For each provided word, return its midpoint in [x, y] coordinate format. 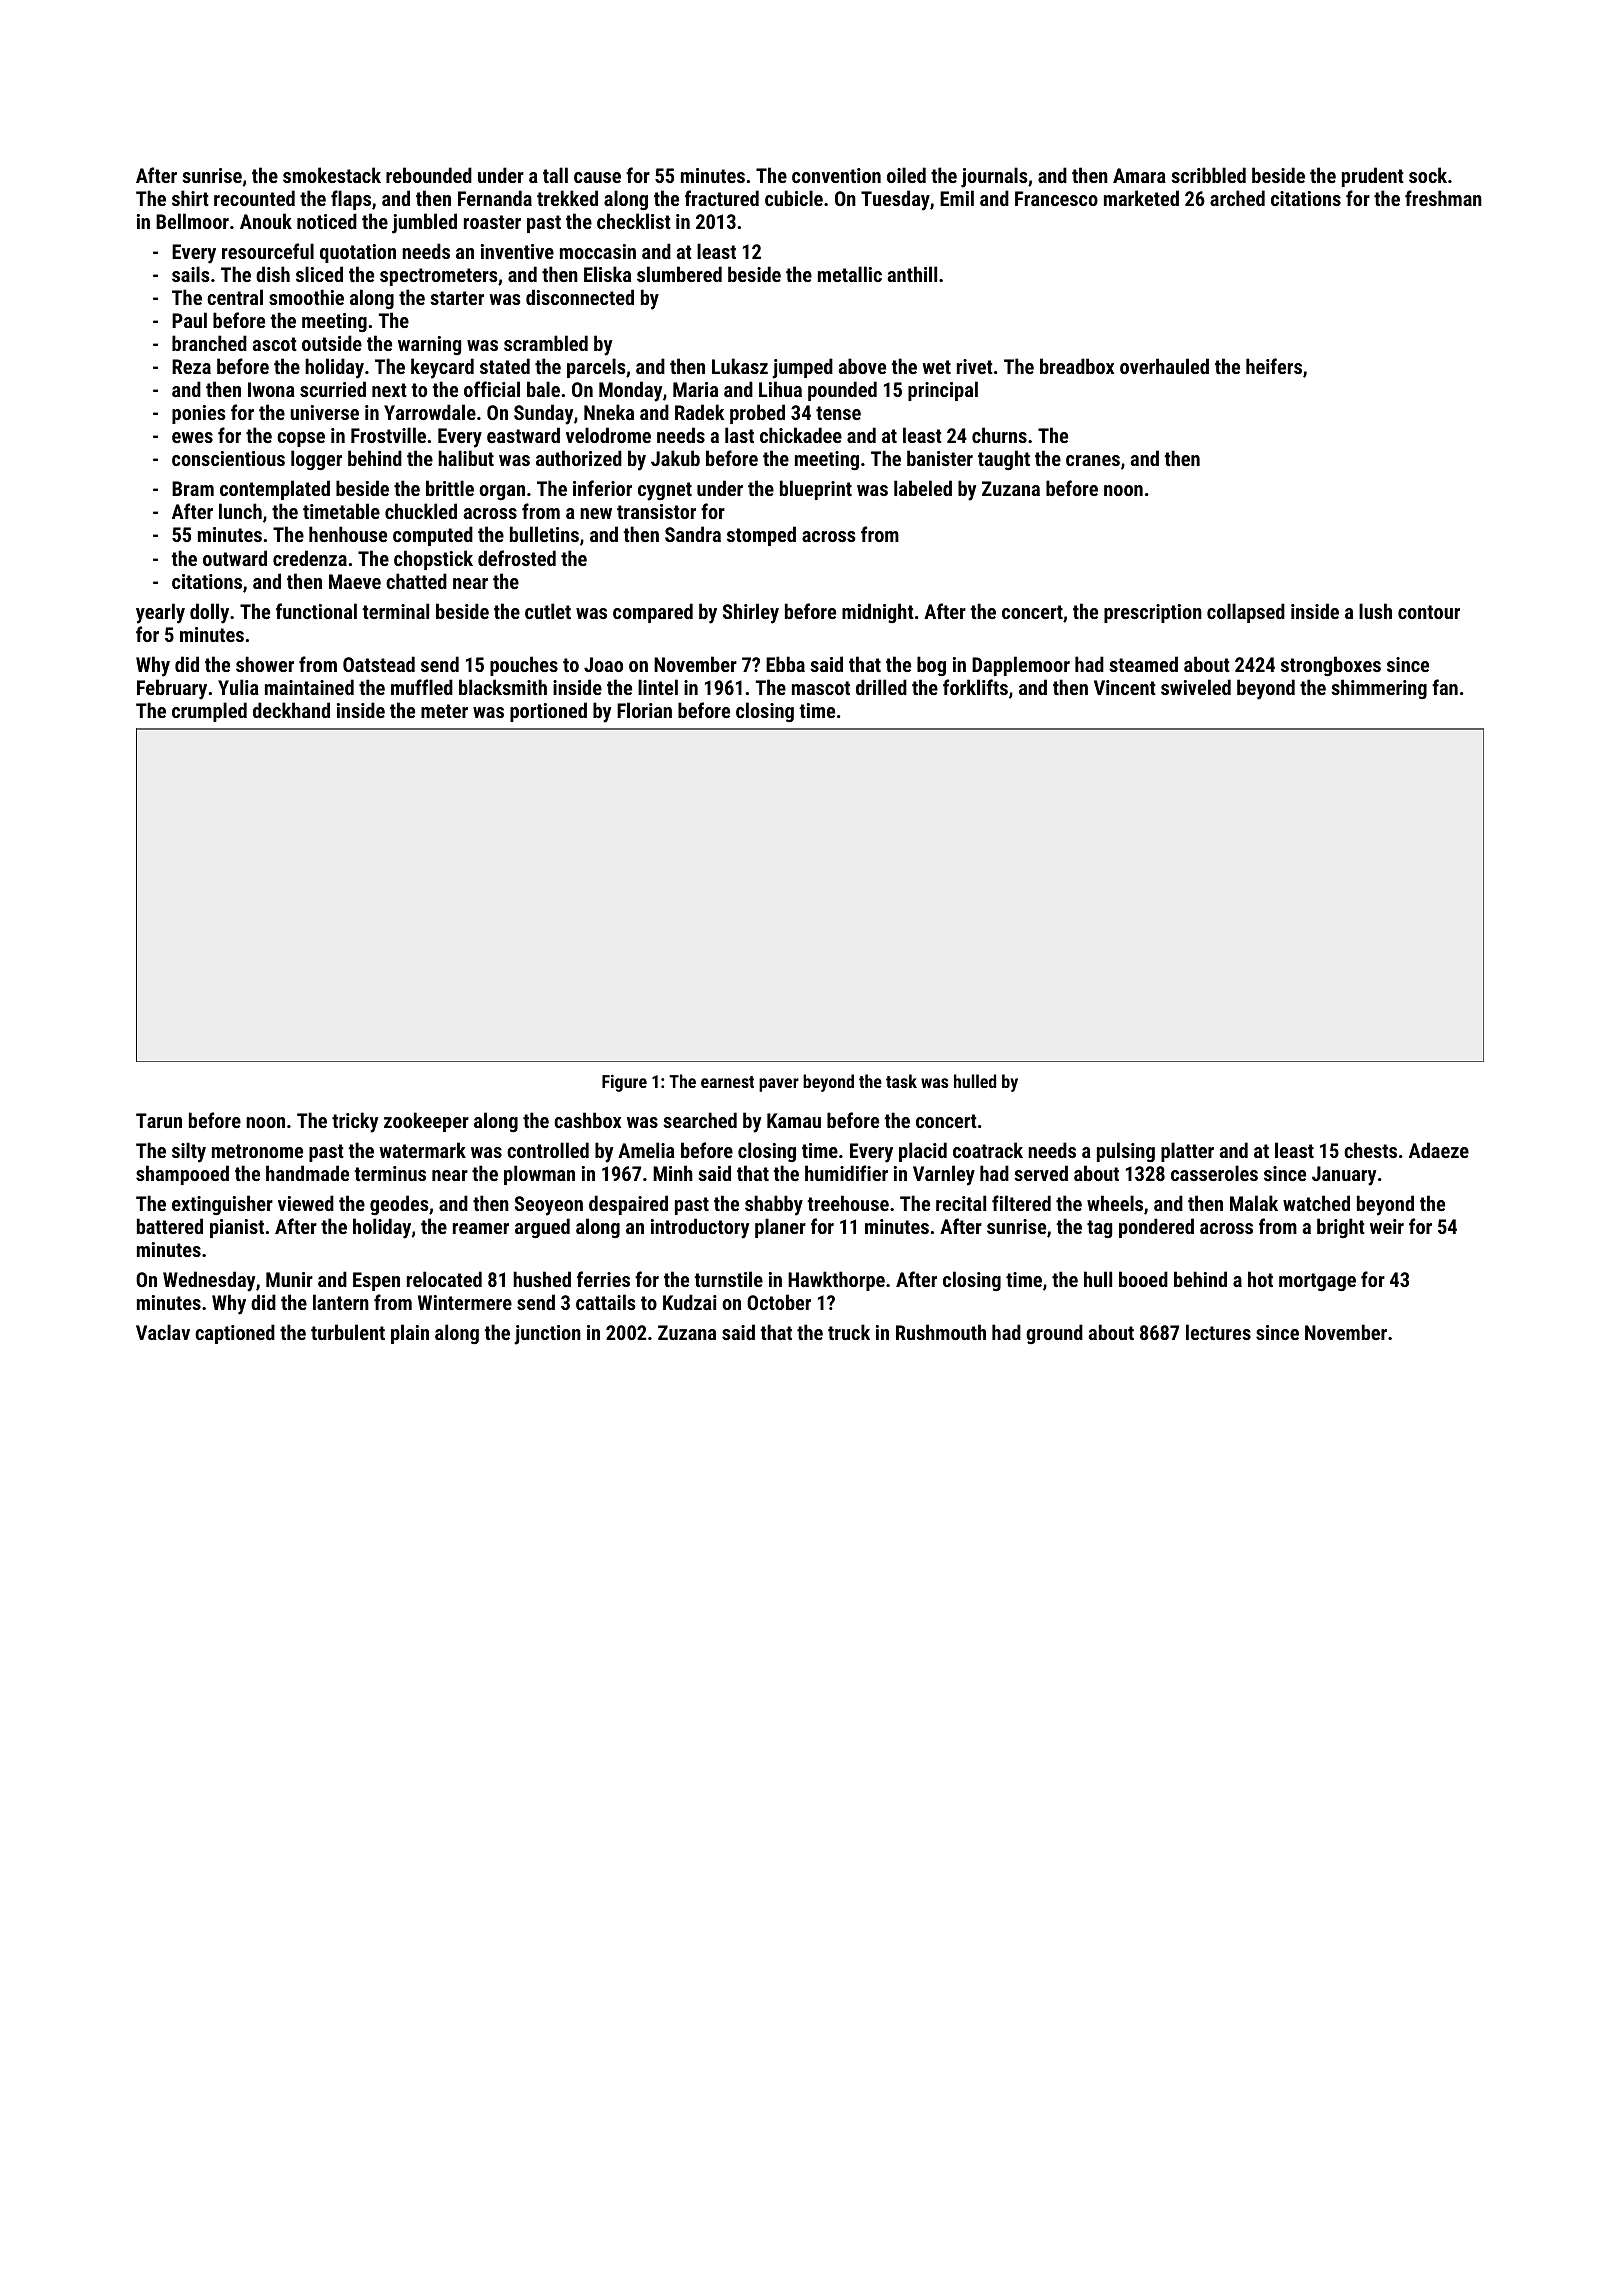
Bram [193, 488]
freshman [1443, 198]
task [901, 1081]
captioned [235, 1334]
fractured [722, 198]
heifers [1274, 366]
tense [838, 413]
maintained [309, 687]
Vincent [1125, 687]
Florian [644, 710]
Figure [624, 1083]
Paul [189, 320]
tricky [355, 1122]
